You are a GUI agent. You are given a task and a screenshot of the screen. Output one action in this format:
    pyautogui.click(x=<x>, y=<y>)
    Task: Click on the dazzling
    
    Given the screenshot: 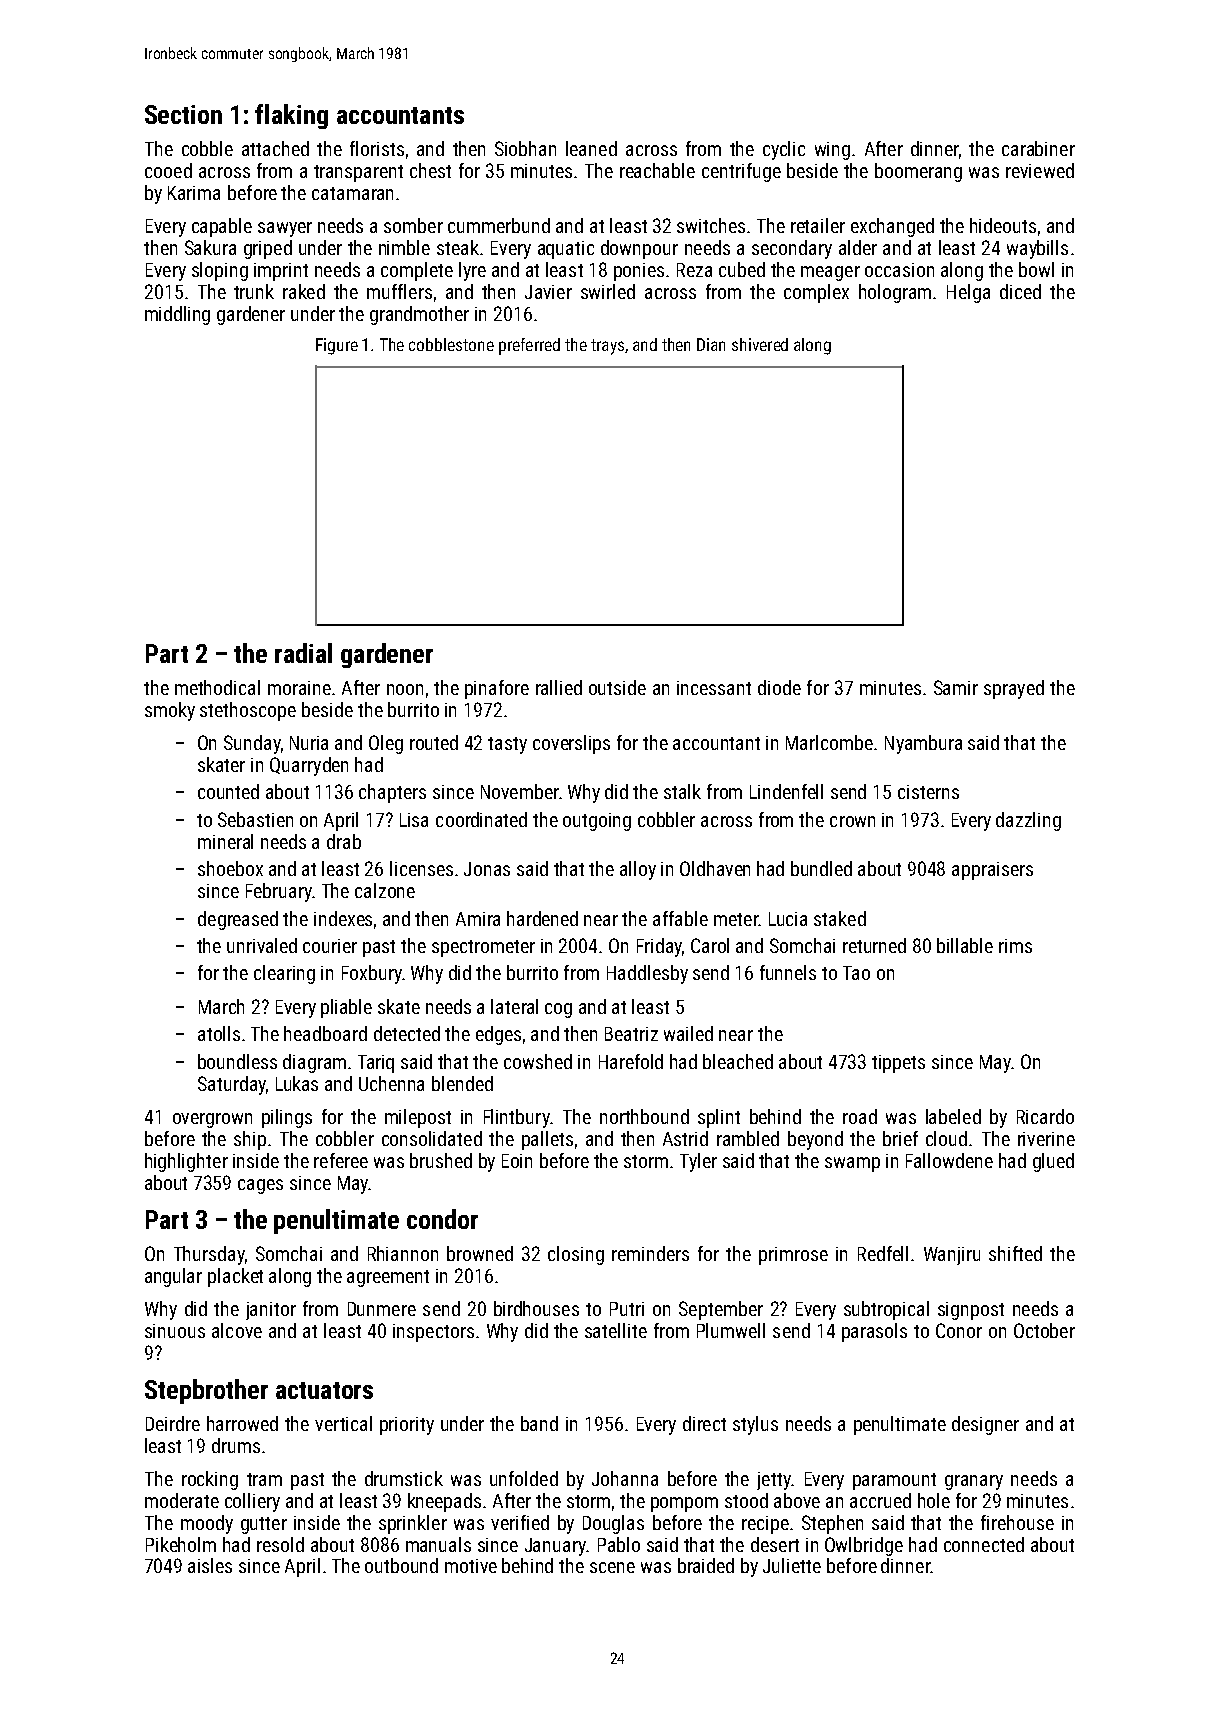 What is the action you would take?
    pyautogui.click(x=1028, y=821)
